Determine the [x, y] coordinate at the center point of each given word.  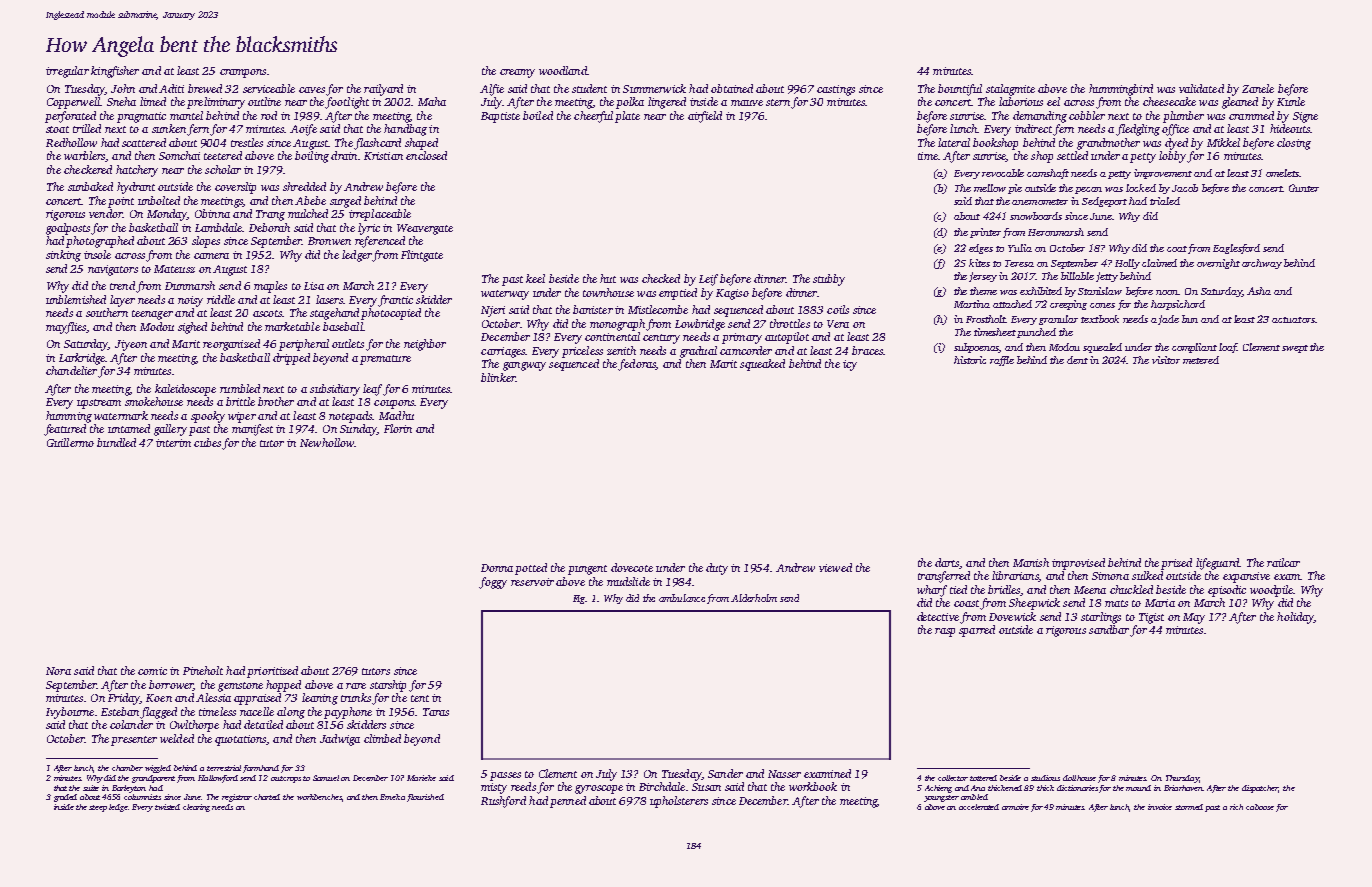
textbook [1100, 319]
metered [1201, 360]
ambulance [682, 598]
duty [717, 569]
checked [661, 278]
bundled [116, 442]
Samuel [326, 778]
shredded [304, 186]
